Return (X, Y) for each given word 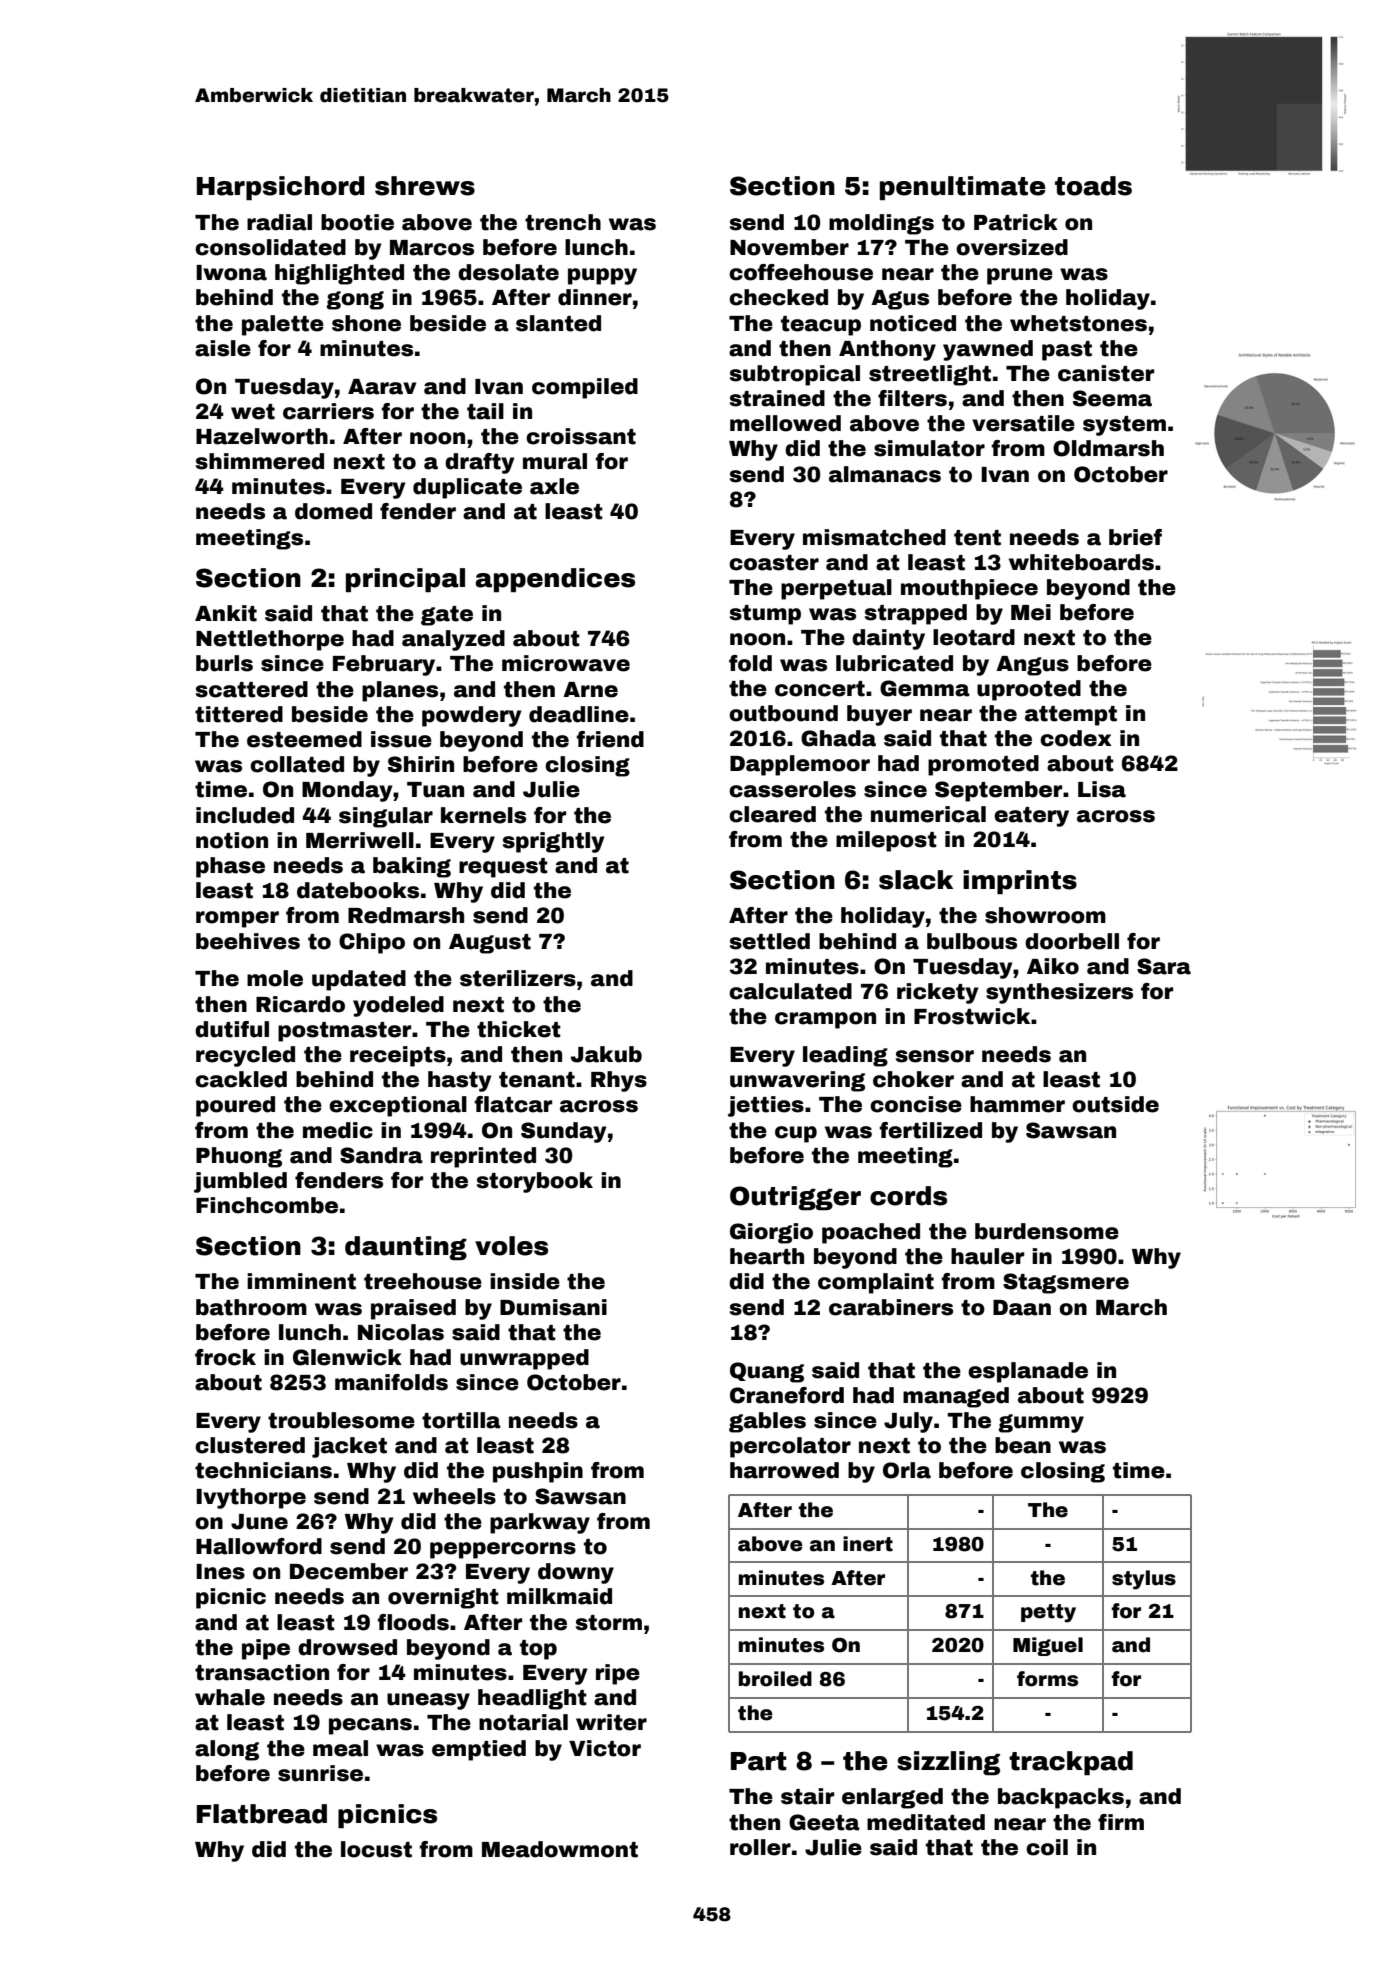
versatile (1023, 423)
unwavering (797, 1081)
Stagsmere (1066, 1283)
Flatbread (262, 1814)
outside (1115, 1104)
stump (765, 615)
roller (760, 1847)
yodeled (398, 1006)
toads (1093, 186)
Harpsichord (281, 188)
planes (400, 691)
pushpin (538, 1472)
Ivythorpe (251, 1498)
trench (563, 222)
